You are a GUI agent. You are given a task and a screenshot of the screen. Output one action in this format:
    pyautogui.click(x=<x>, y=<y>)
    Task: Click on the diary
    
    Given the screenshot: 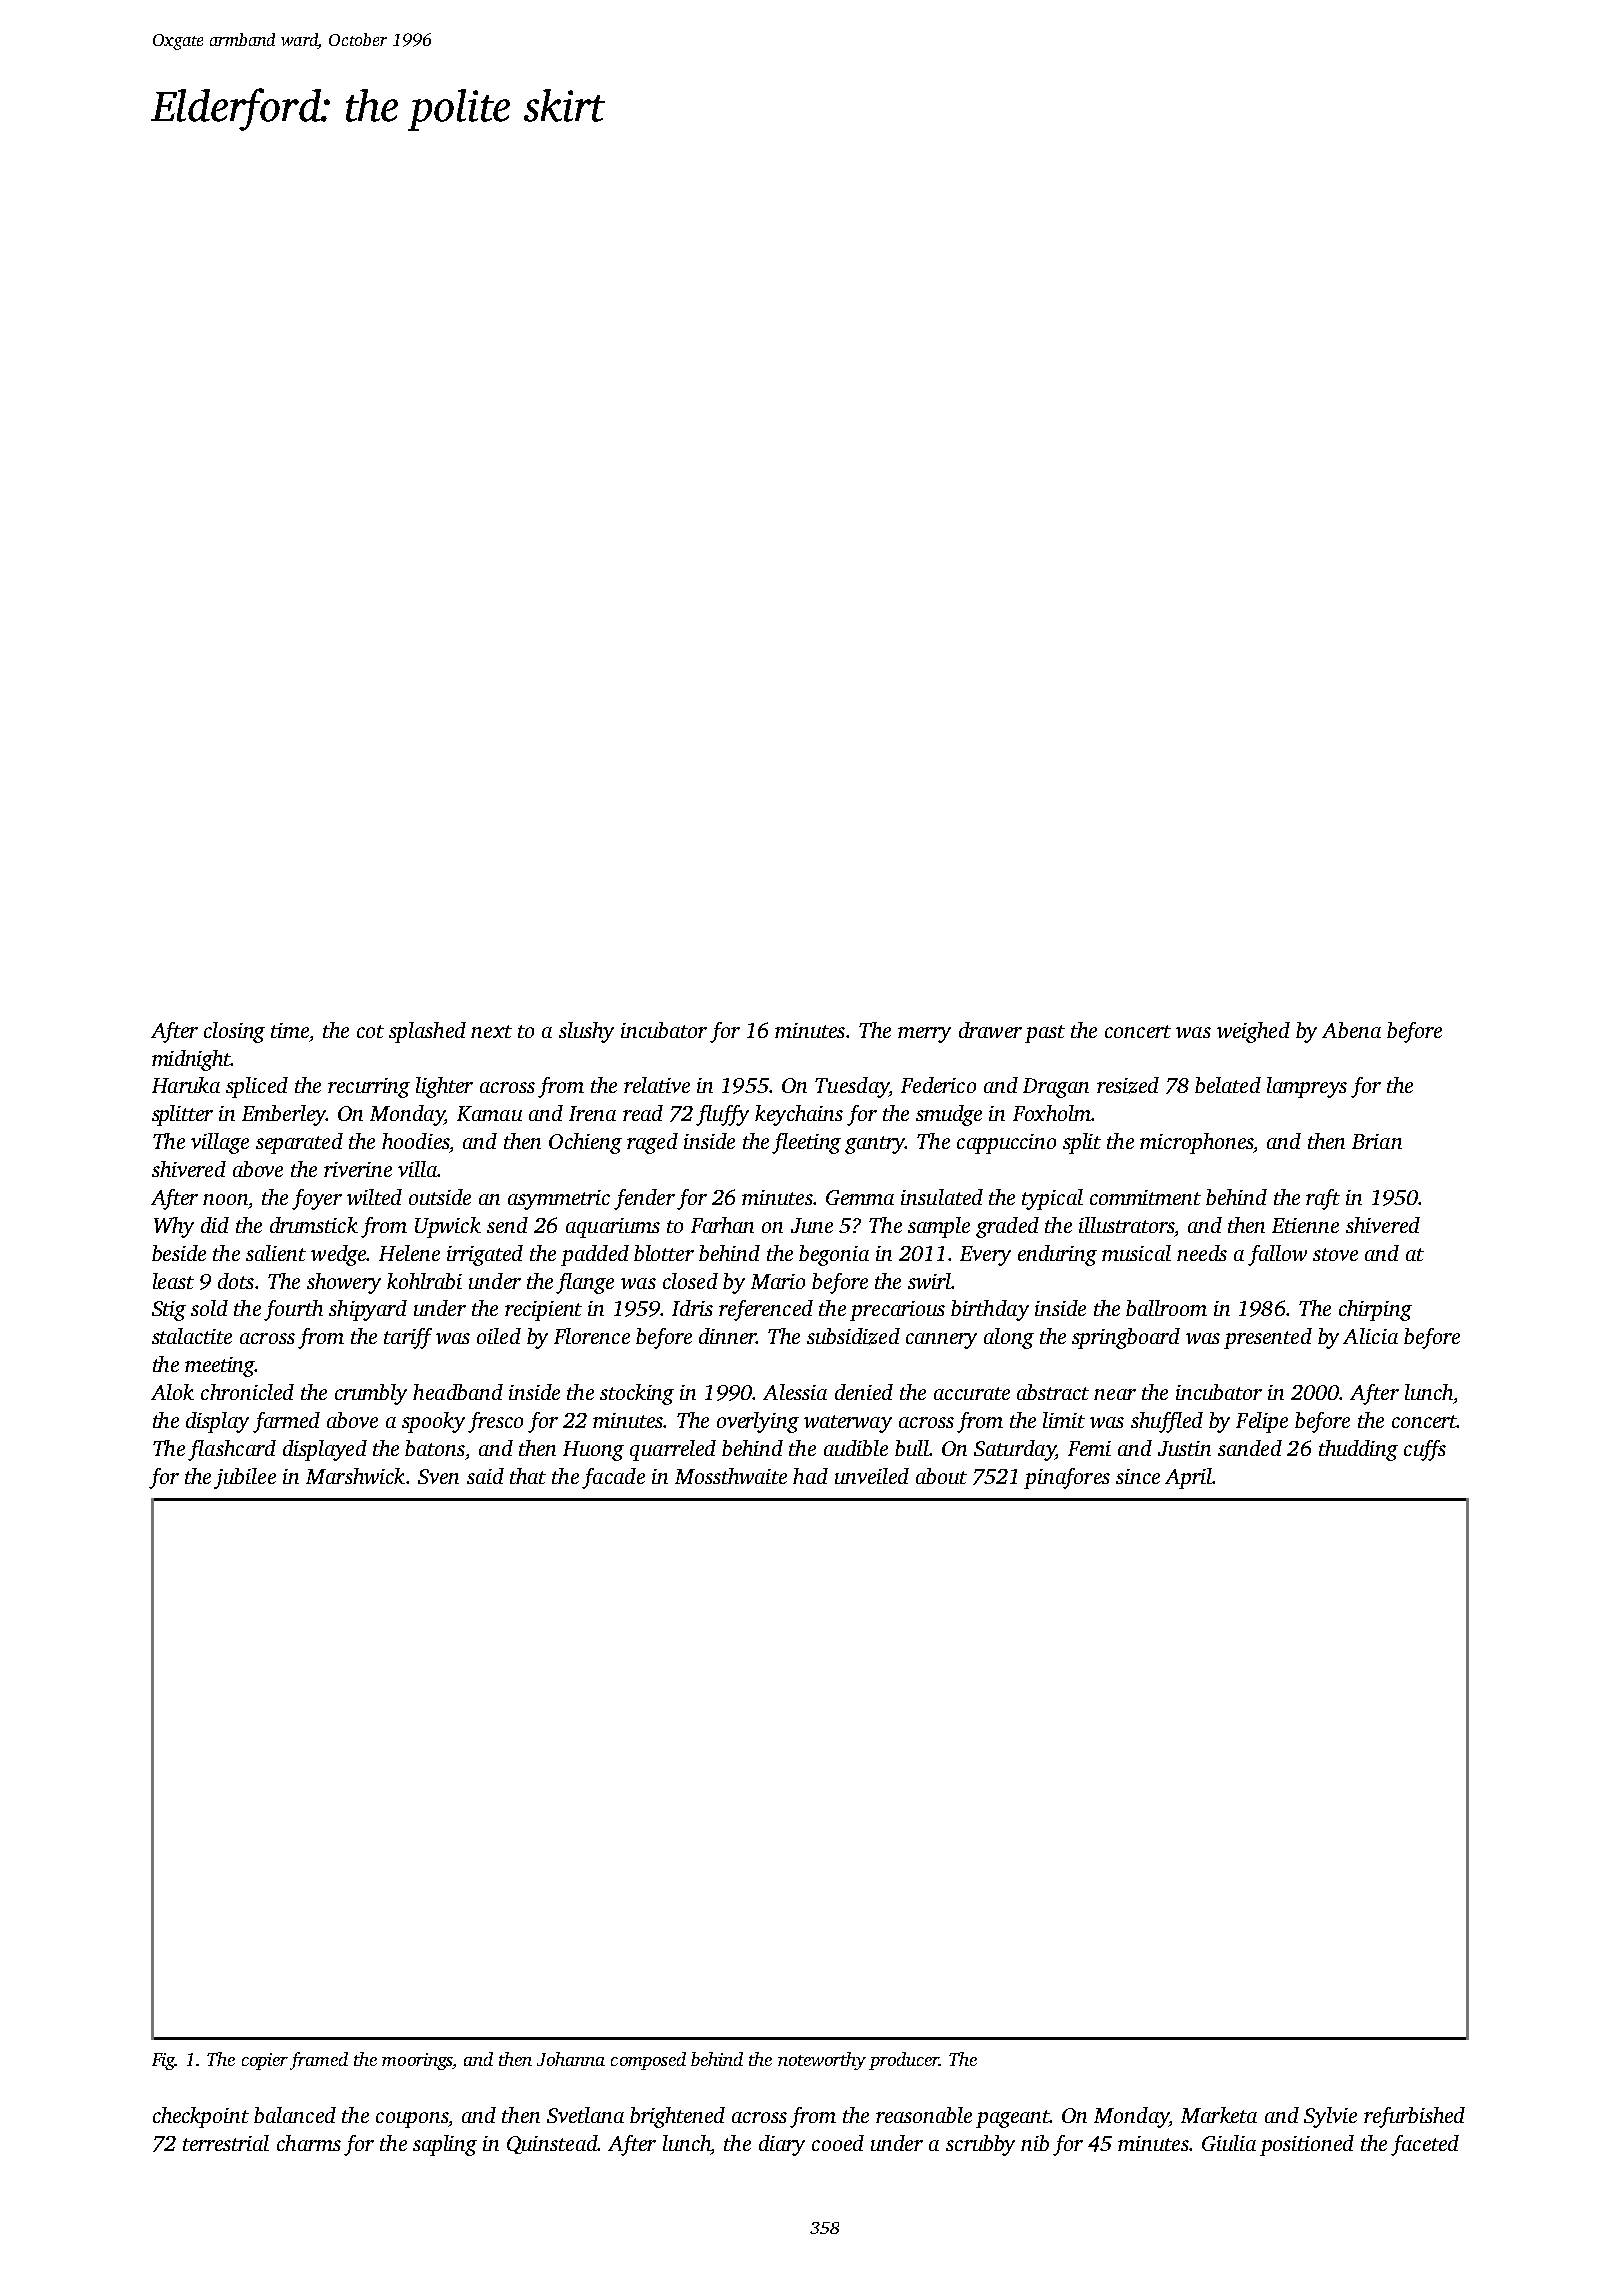 What is the action you would take?
    pyautogui.click(x=782, y=2145)
